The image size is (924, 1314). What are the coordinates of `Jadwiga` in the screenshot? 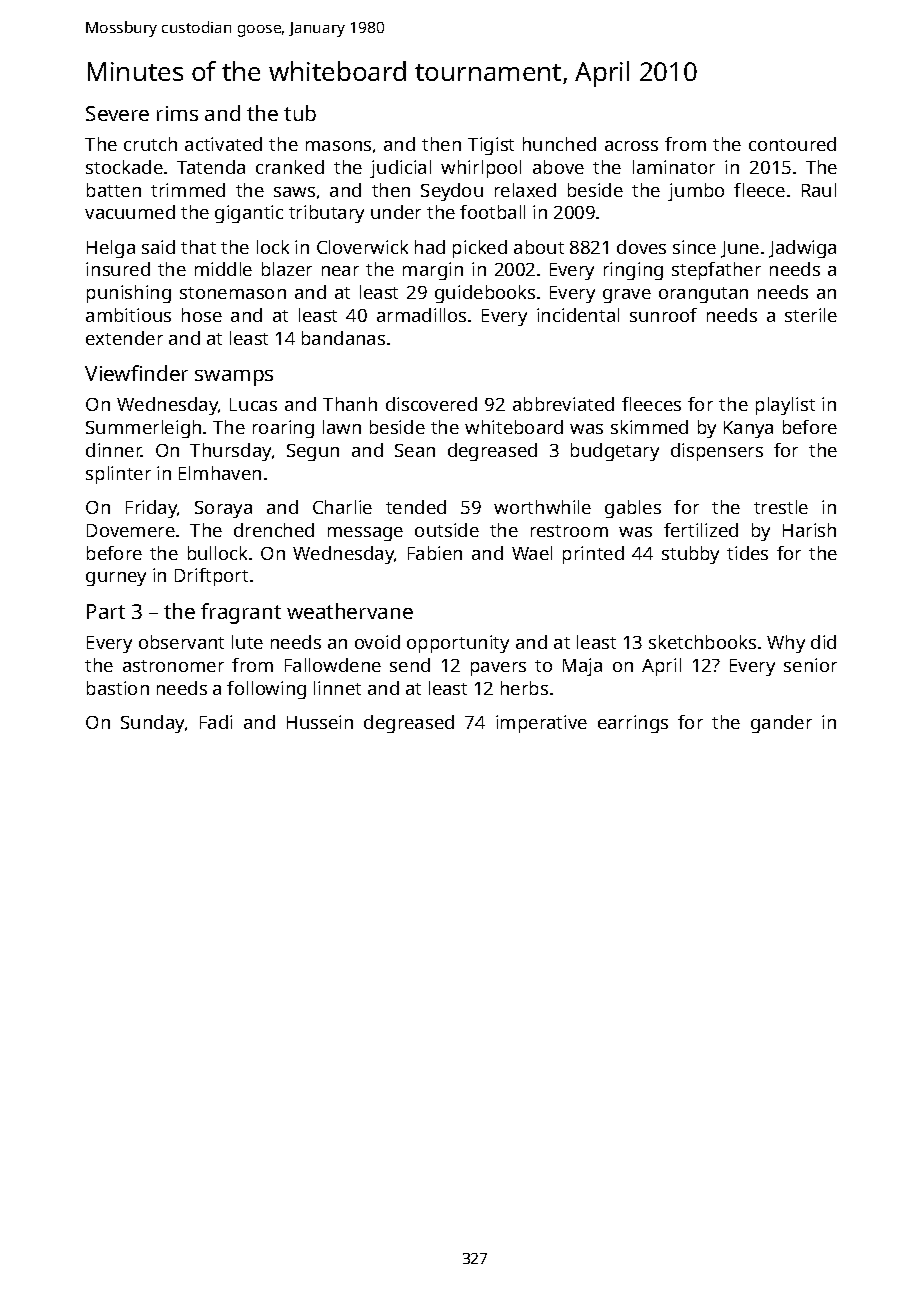 It's located at (802, 249).
